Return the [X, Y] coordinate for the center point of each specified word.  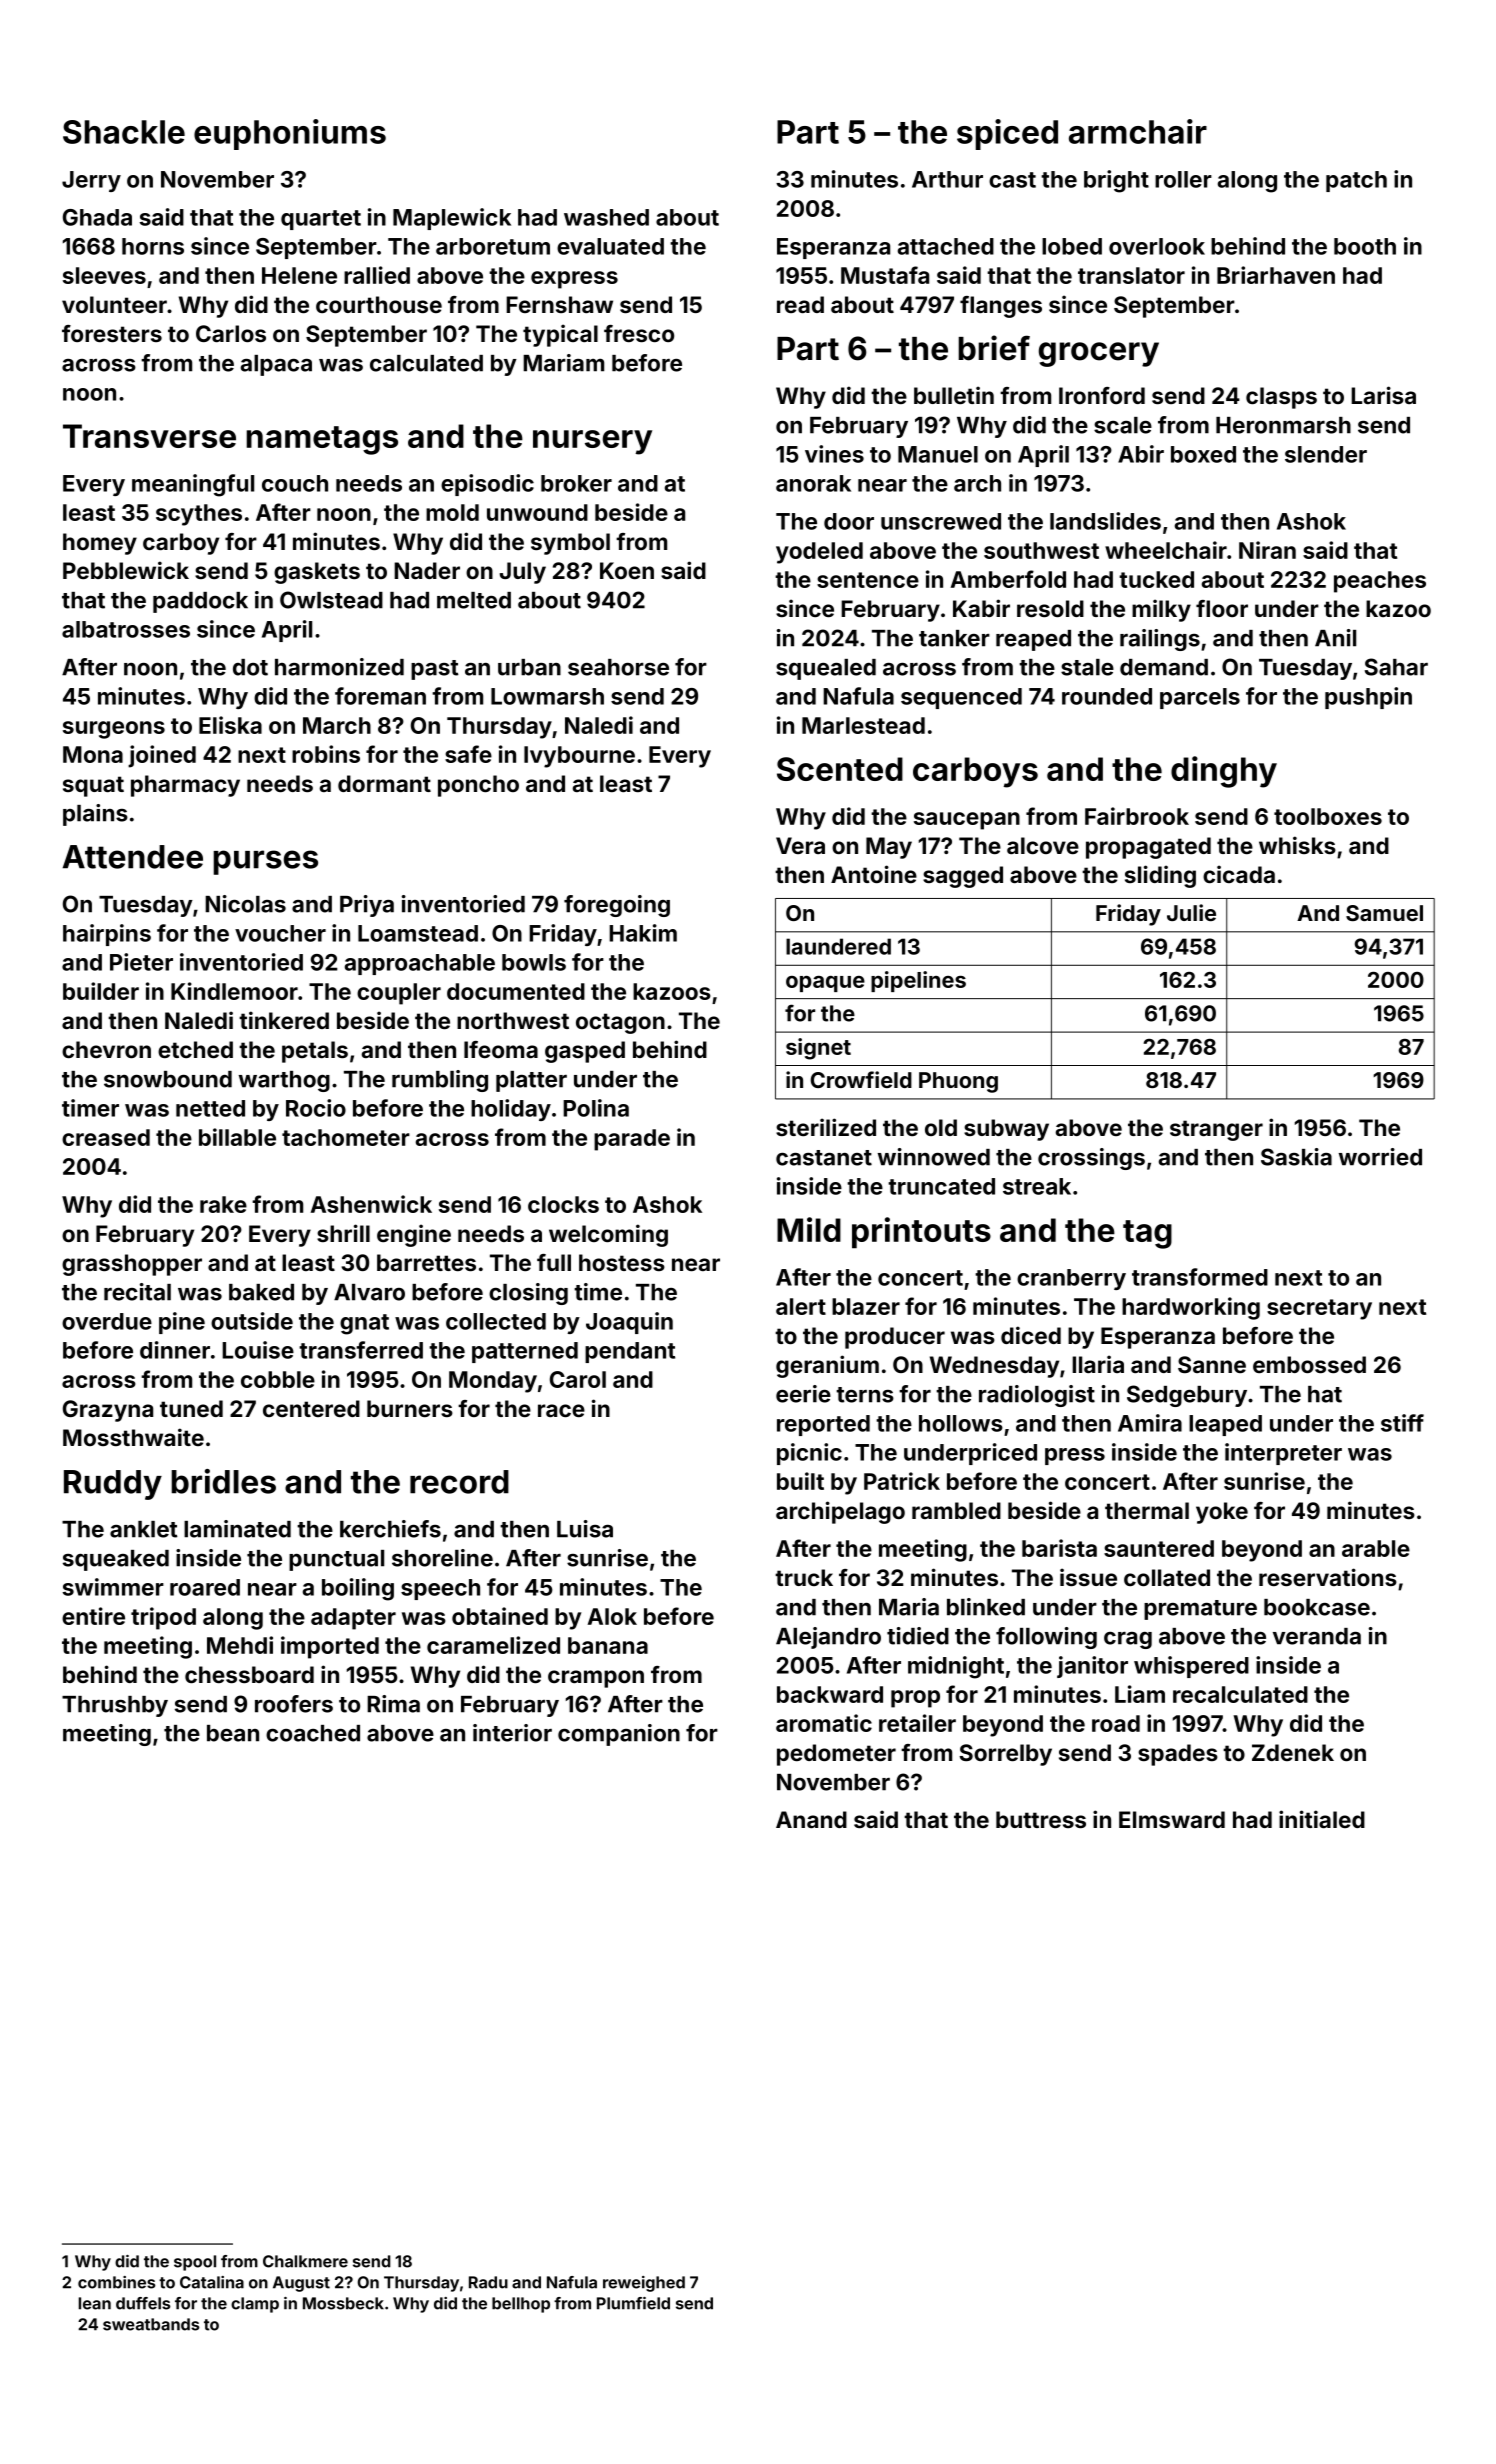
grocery [1099, 354]
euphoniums [290, 134]
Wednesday [994, 1367]
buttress [1041, 1819]
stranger [1216, 1130]
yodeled [819, 553]
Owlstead [331, 600]
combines [116, 2282]
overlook [1157, 246]
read [800, 304]
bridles [223, 1481]
